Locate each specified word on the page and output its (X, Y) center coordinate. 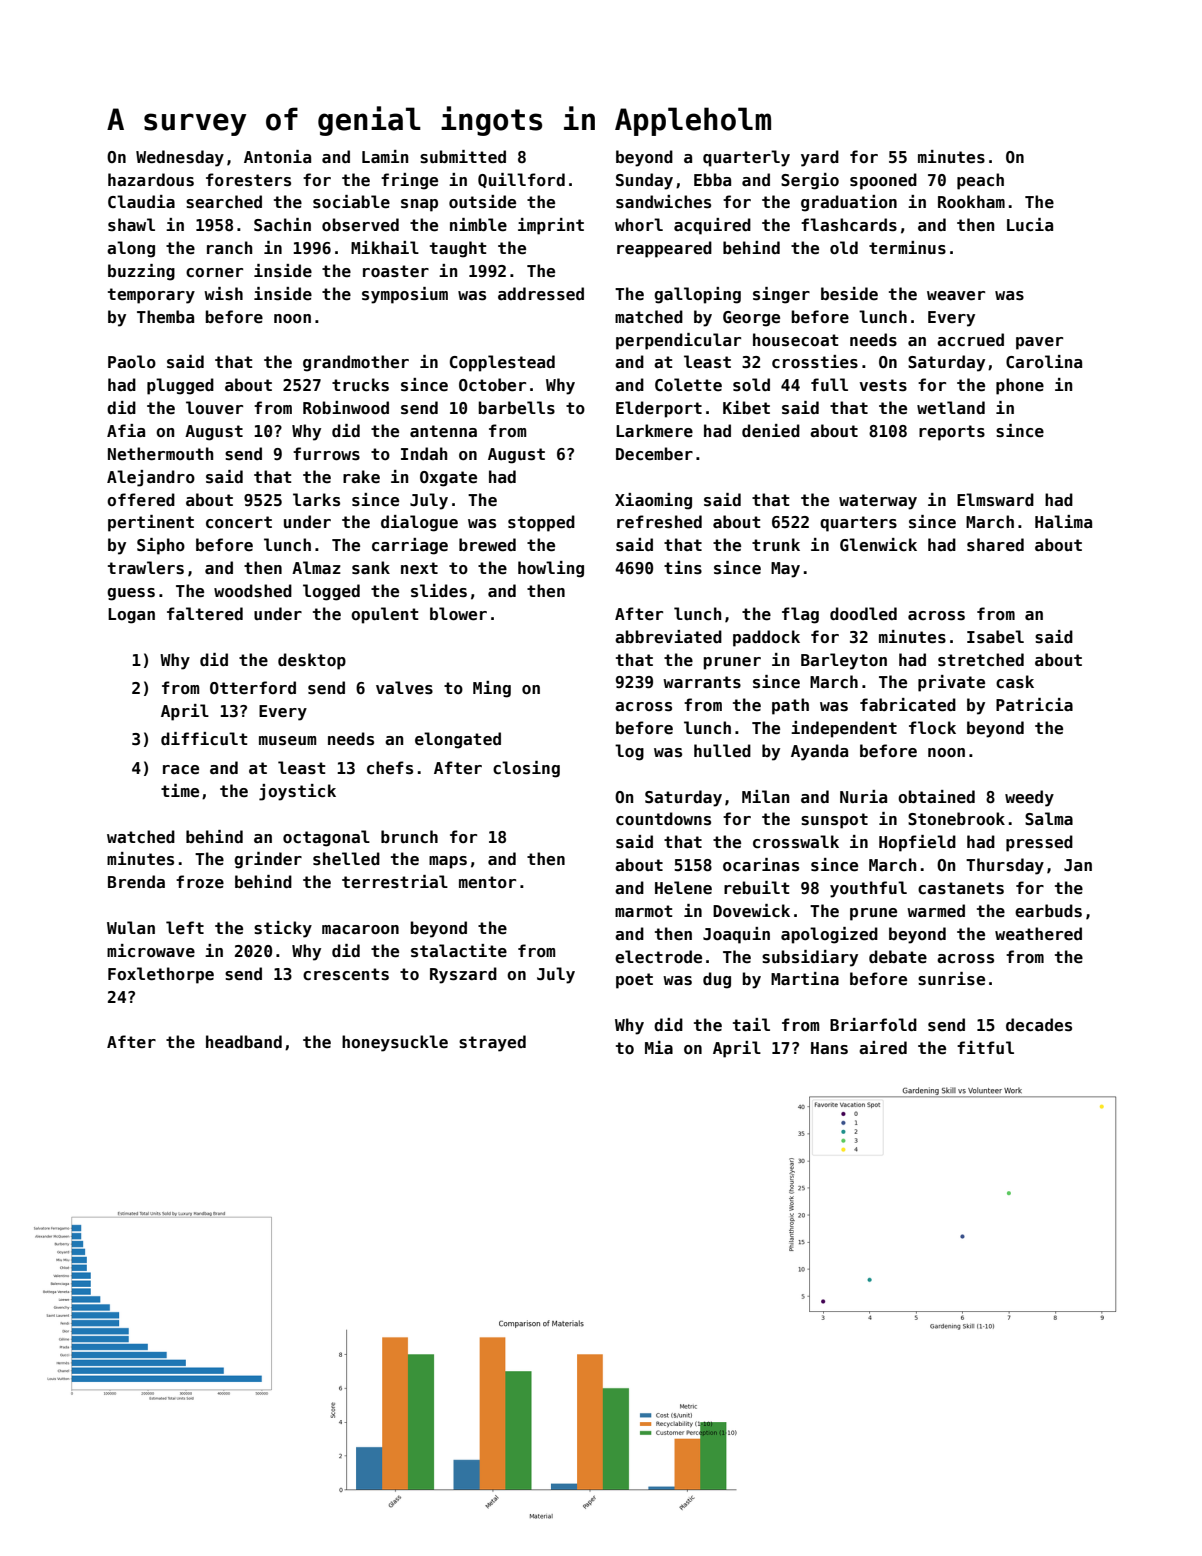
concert (239, 522)
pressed (1039, 843)
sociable (351, 202)
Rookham (971, 202)
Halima (1063, 521)
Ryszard (463, 975)
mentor (487, 882)
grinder (268, 860)
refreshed (659, 522)
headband (244, 1042)
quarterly (746, 158)
